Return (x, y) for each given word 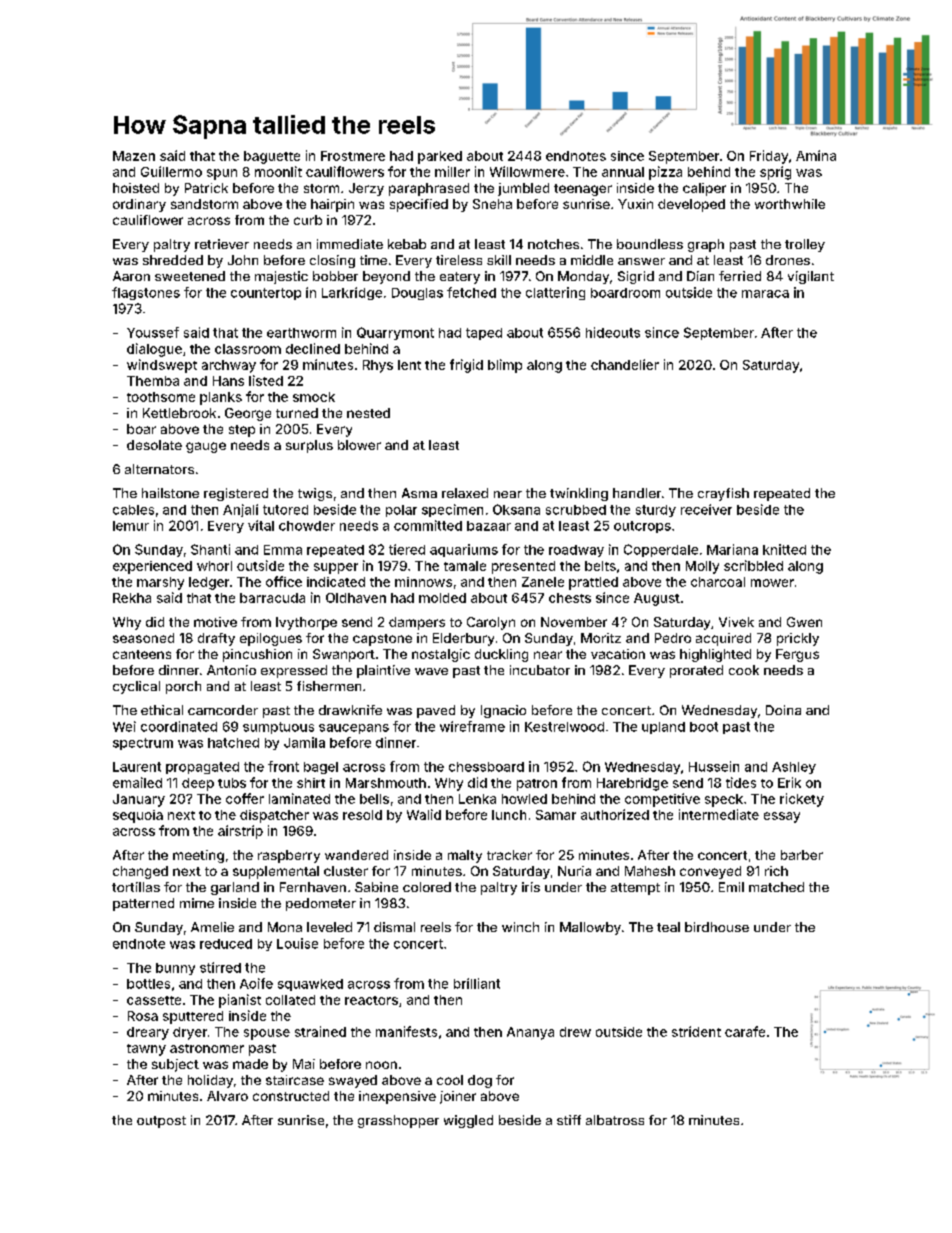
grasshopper (398, 1121)
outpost (161, 1122)
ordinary (139, 205)
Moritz (601, 638)
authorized (615, 814)
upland (663, 728)
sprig (775, 173)
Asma (419, 493)
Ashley (794, 768)
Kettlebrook (179, 413)
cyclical (136, 687)
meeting (198, 856)
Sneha (492, 204)
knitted (784, 549)
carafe (745, 1031)
